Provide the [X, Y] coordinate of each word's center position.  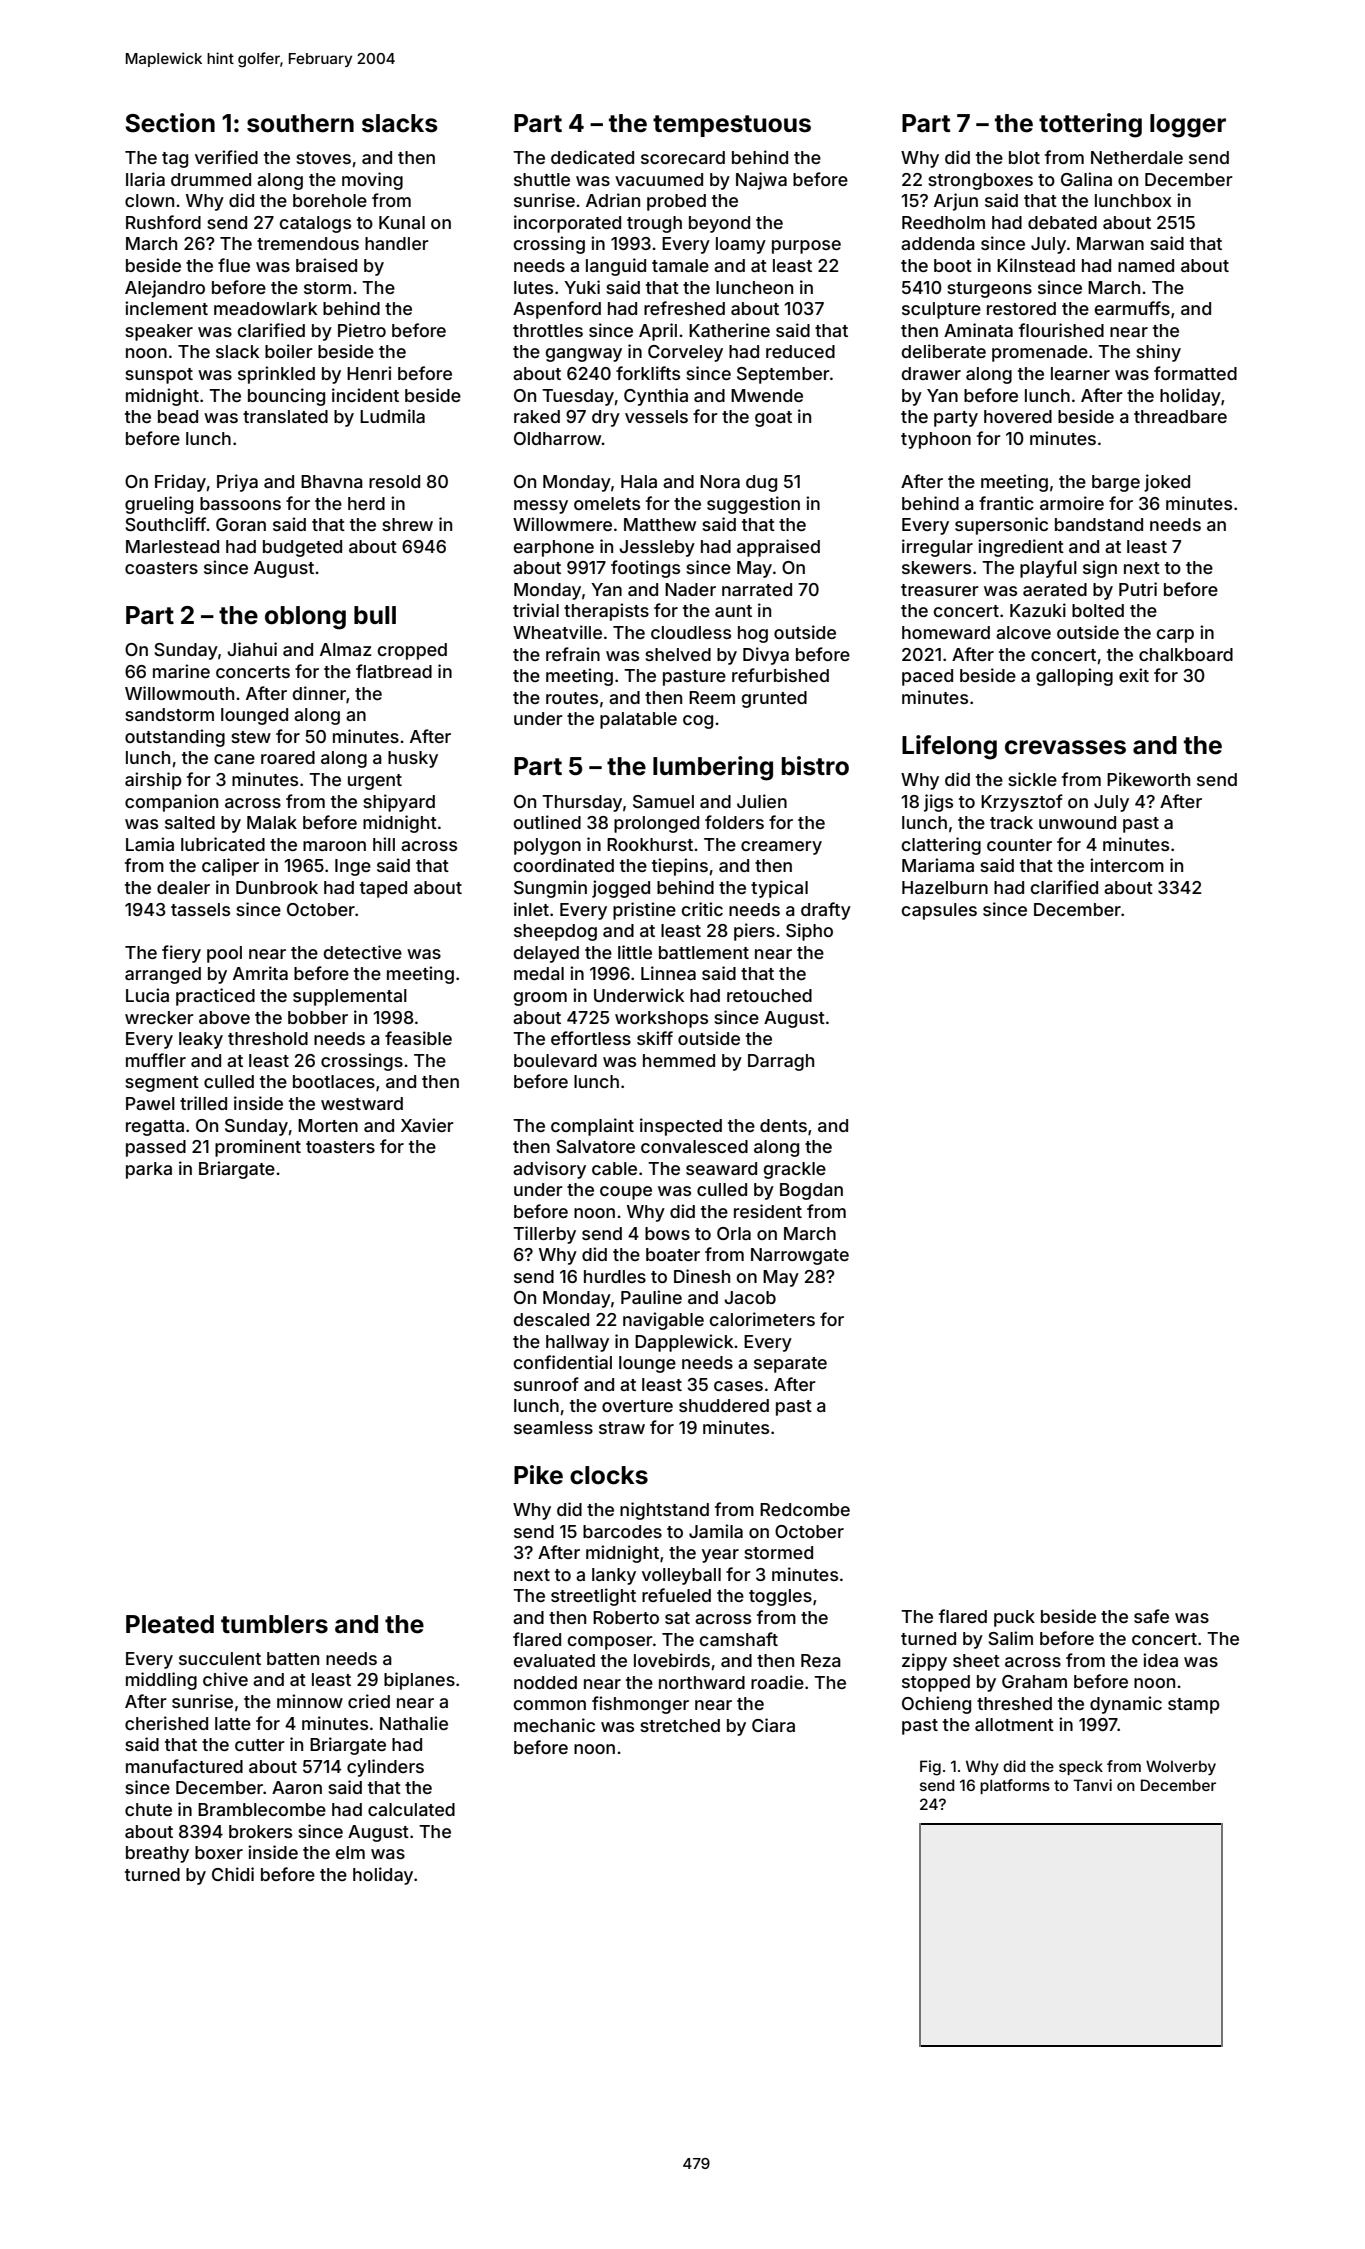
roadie [777, 1682]
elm [350, 1852]
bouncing [286, 397]
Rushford [163, 222]
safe [1151, 1616]
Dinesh [702, 1276]
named [1146, 265]
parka [149, 1170]
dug [761, 483]
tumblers [274, 1624]
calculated [411, 1809]
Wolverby [1181, 1767]
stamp [1194, 1706]
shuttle [542, 179]
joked [1167, 483]
